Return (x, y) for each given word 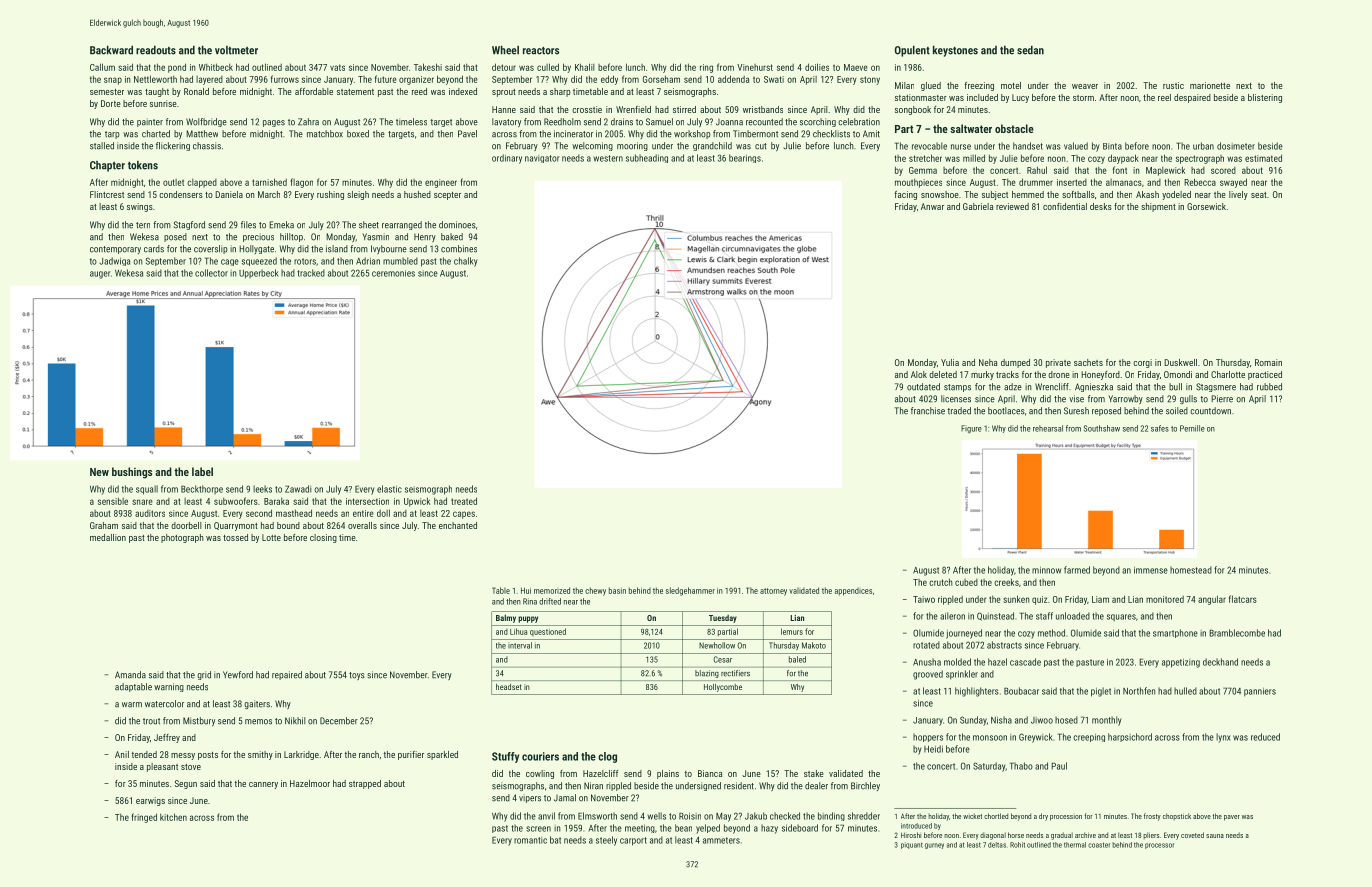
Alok (919, 374)
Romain (1268, 362)
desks (1101, 206)
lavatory (506, 122)
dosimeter (1236, 146)
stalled (102, 146)
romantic (530, 840)
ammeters (721, 840)
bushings (132, 473)
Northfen (1139, 691)
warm (132, 705)
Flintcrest (107, 194)
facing (905, 195)
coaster (1099, 845)
